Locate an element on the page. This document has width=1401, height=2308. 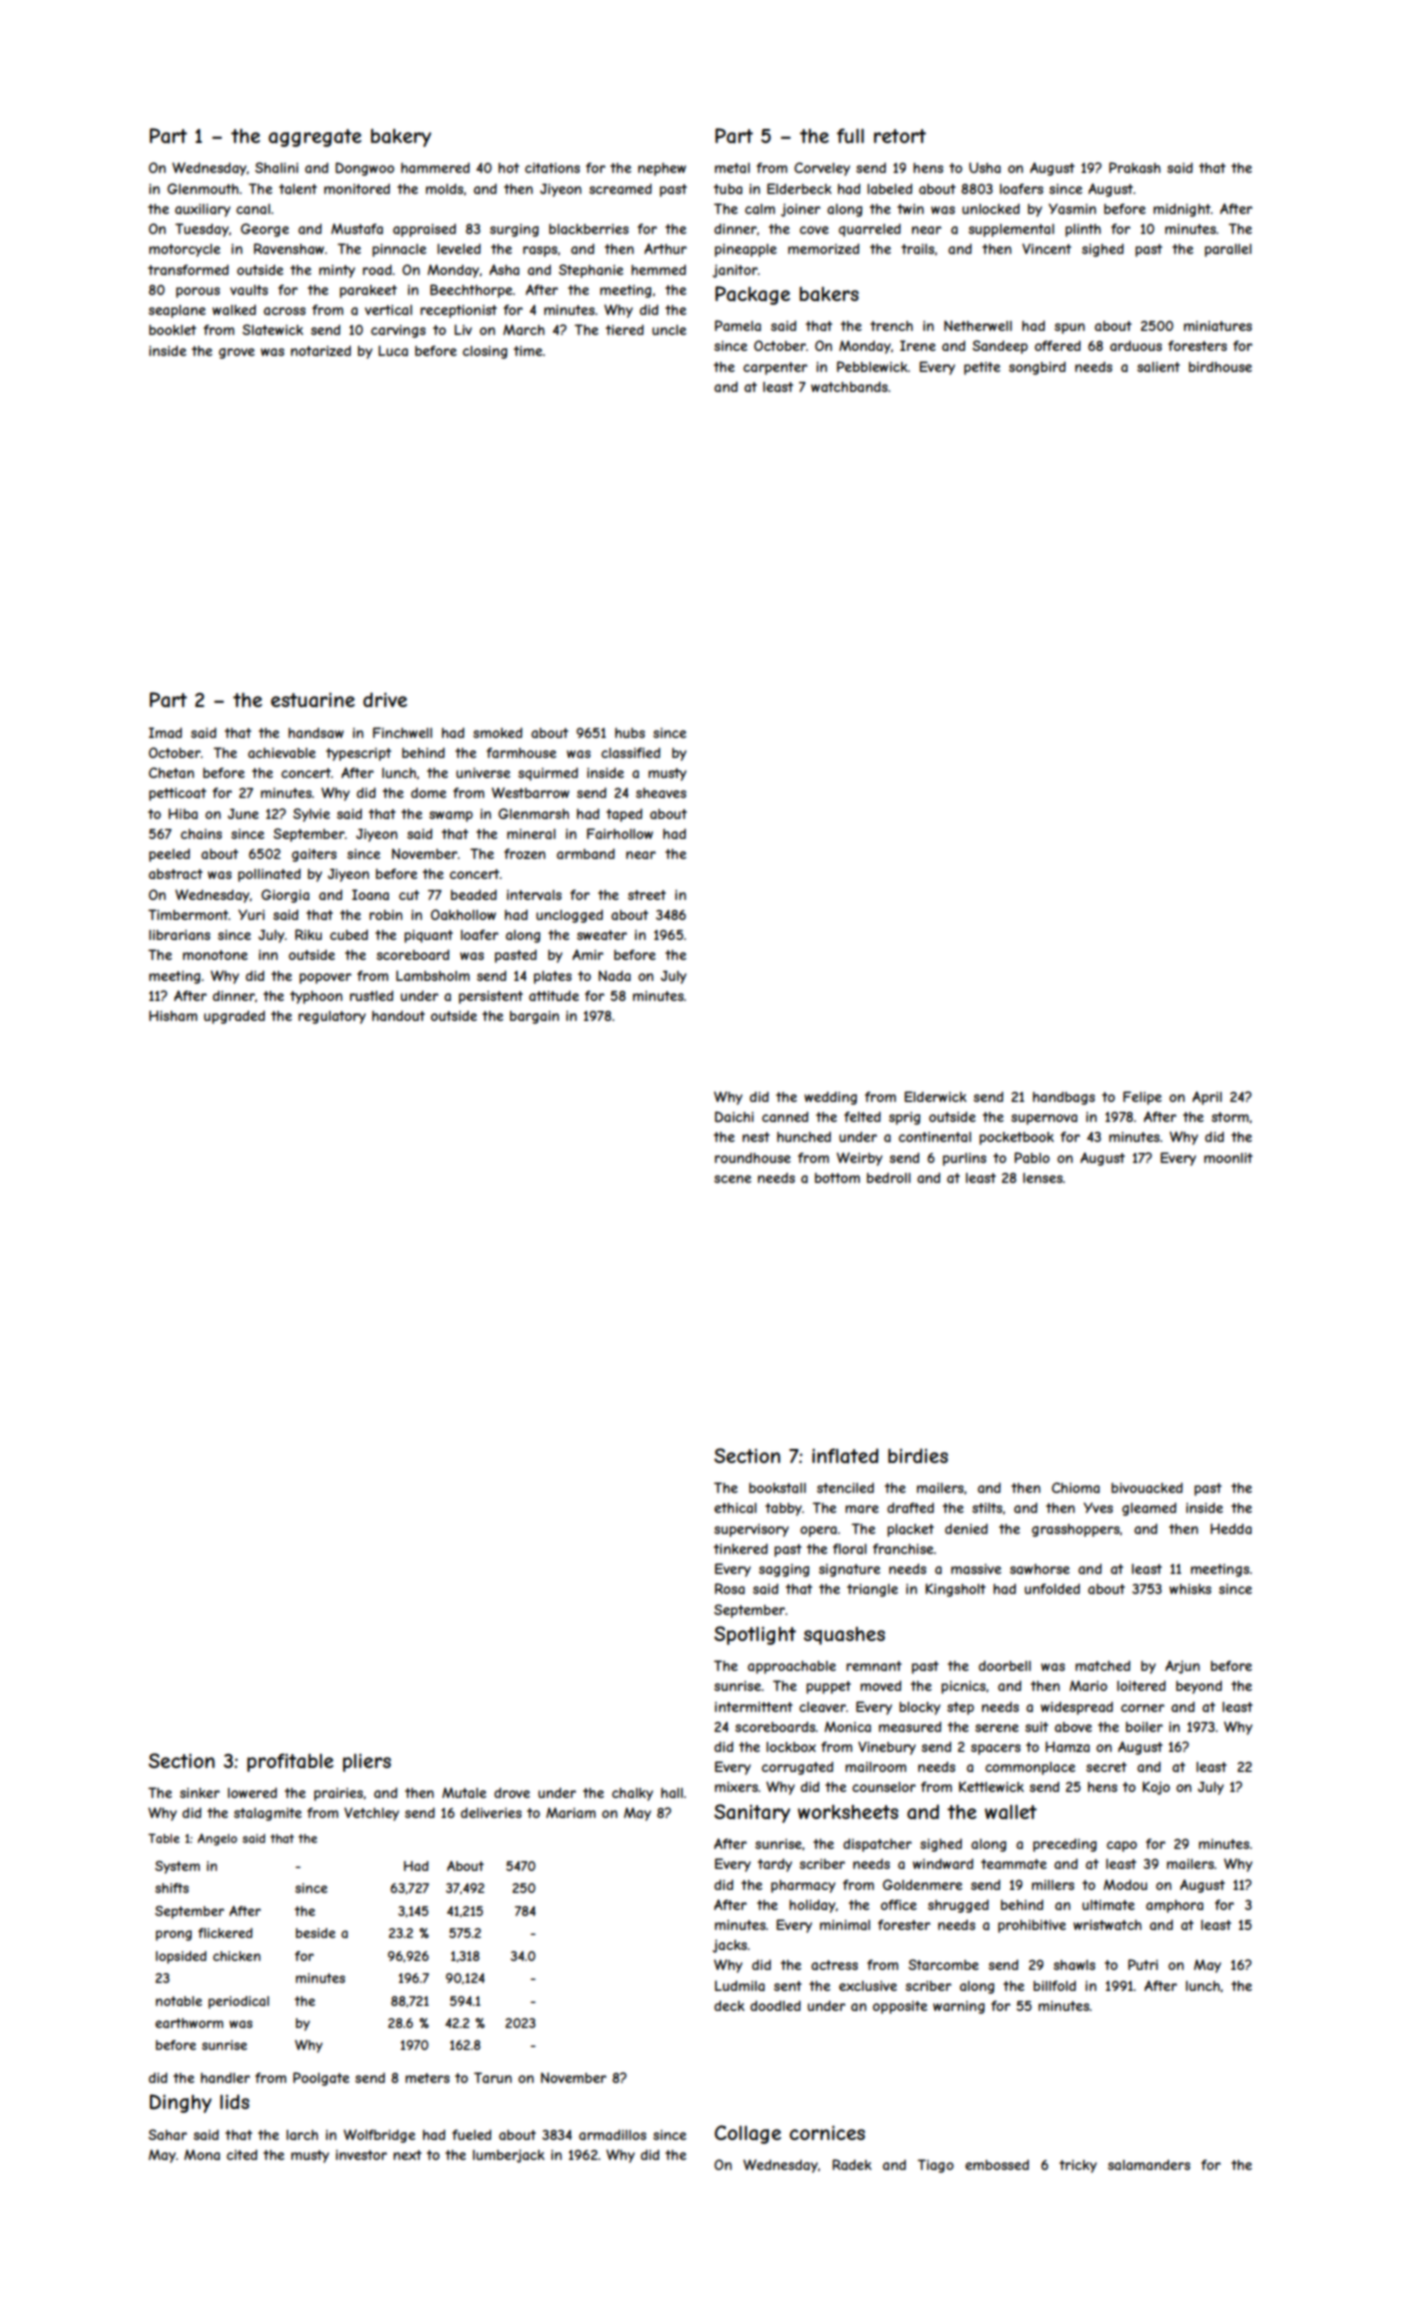
songbird is located at coordinates (1037, 368).
